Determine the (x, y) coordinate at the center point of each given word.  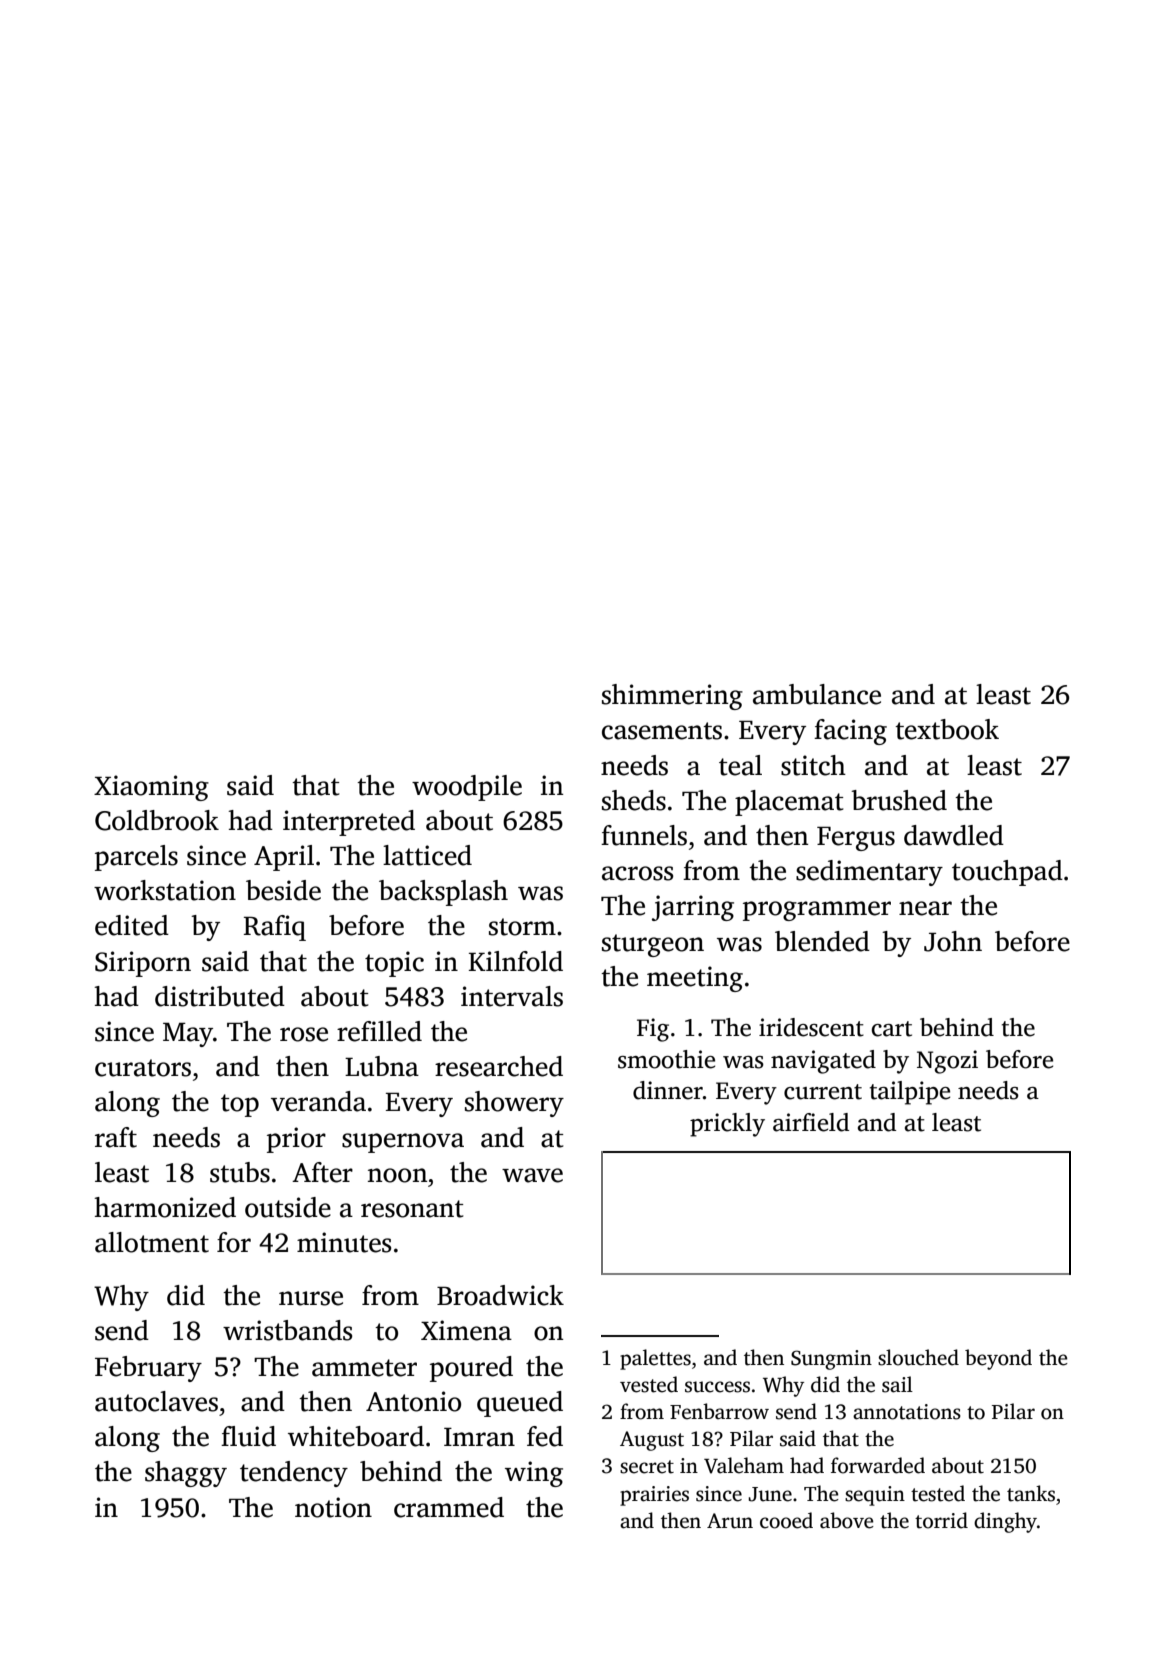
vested (649, 1384)
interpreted (349, 823)
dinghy (1005, 1522)
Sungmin (831, 1360)
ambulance (817, 694)
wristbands (287, 1330)
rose (304, 1034)
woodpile (467, 788)
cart (891, 1029)
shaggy (186, 1474)
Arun (730, 1521)
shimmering (672, 697)
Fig (653, 1030)
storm (522, 927)
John (953, 941)
